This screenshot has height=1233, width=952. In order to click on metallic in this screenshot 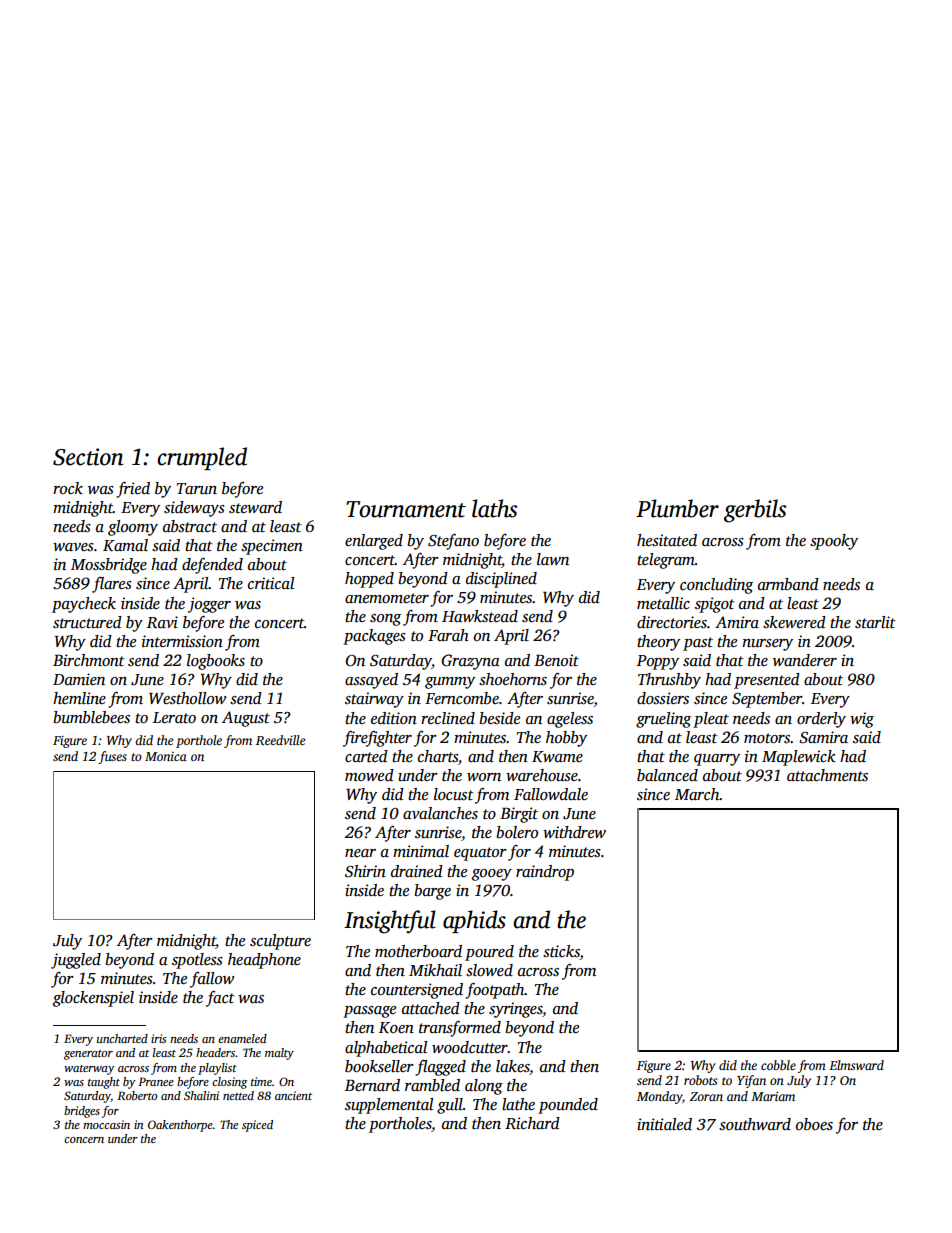, I will do `click(663, 603)`.
